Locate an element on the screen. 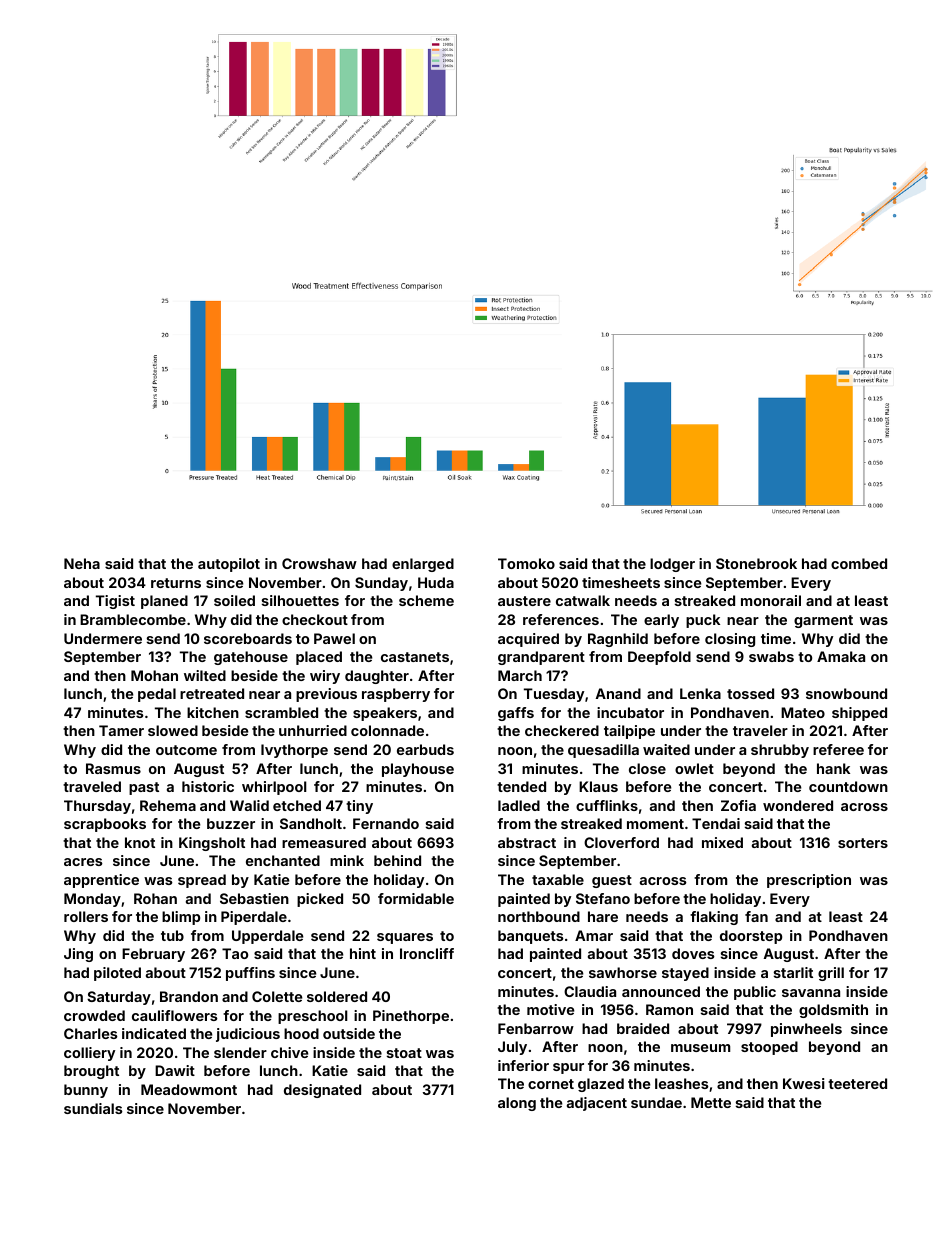  Colette is located at coordinates (277, 996).
